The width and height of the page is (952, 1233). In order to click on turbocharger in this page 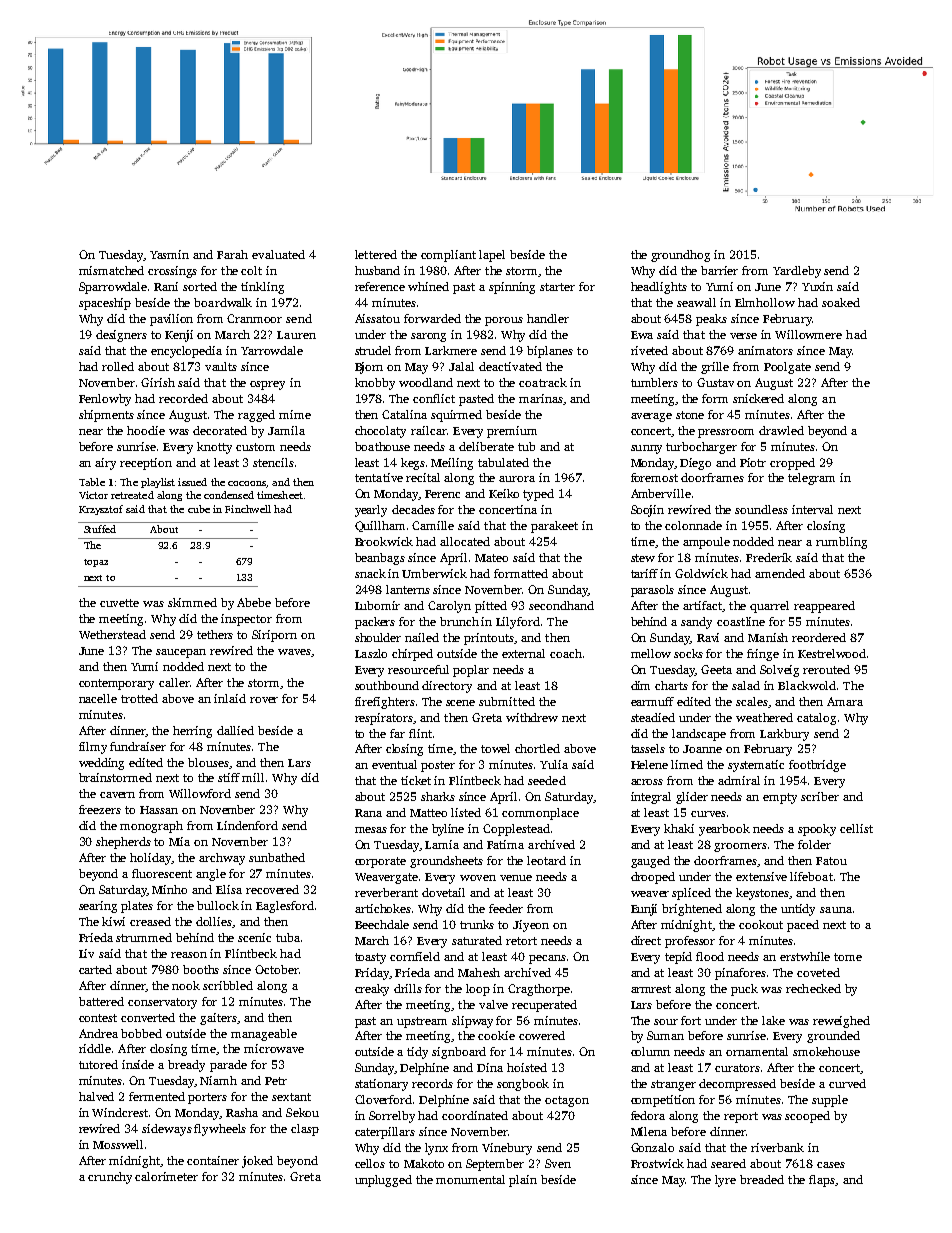, I will do `click(701, 448)`.
